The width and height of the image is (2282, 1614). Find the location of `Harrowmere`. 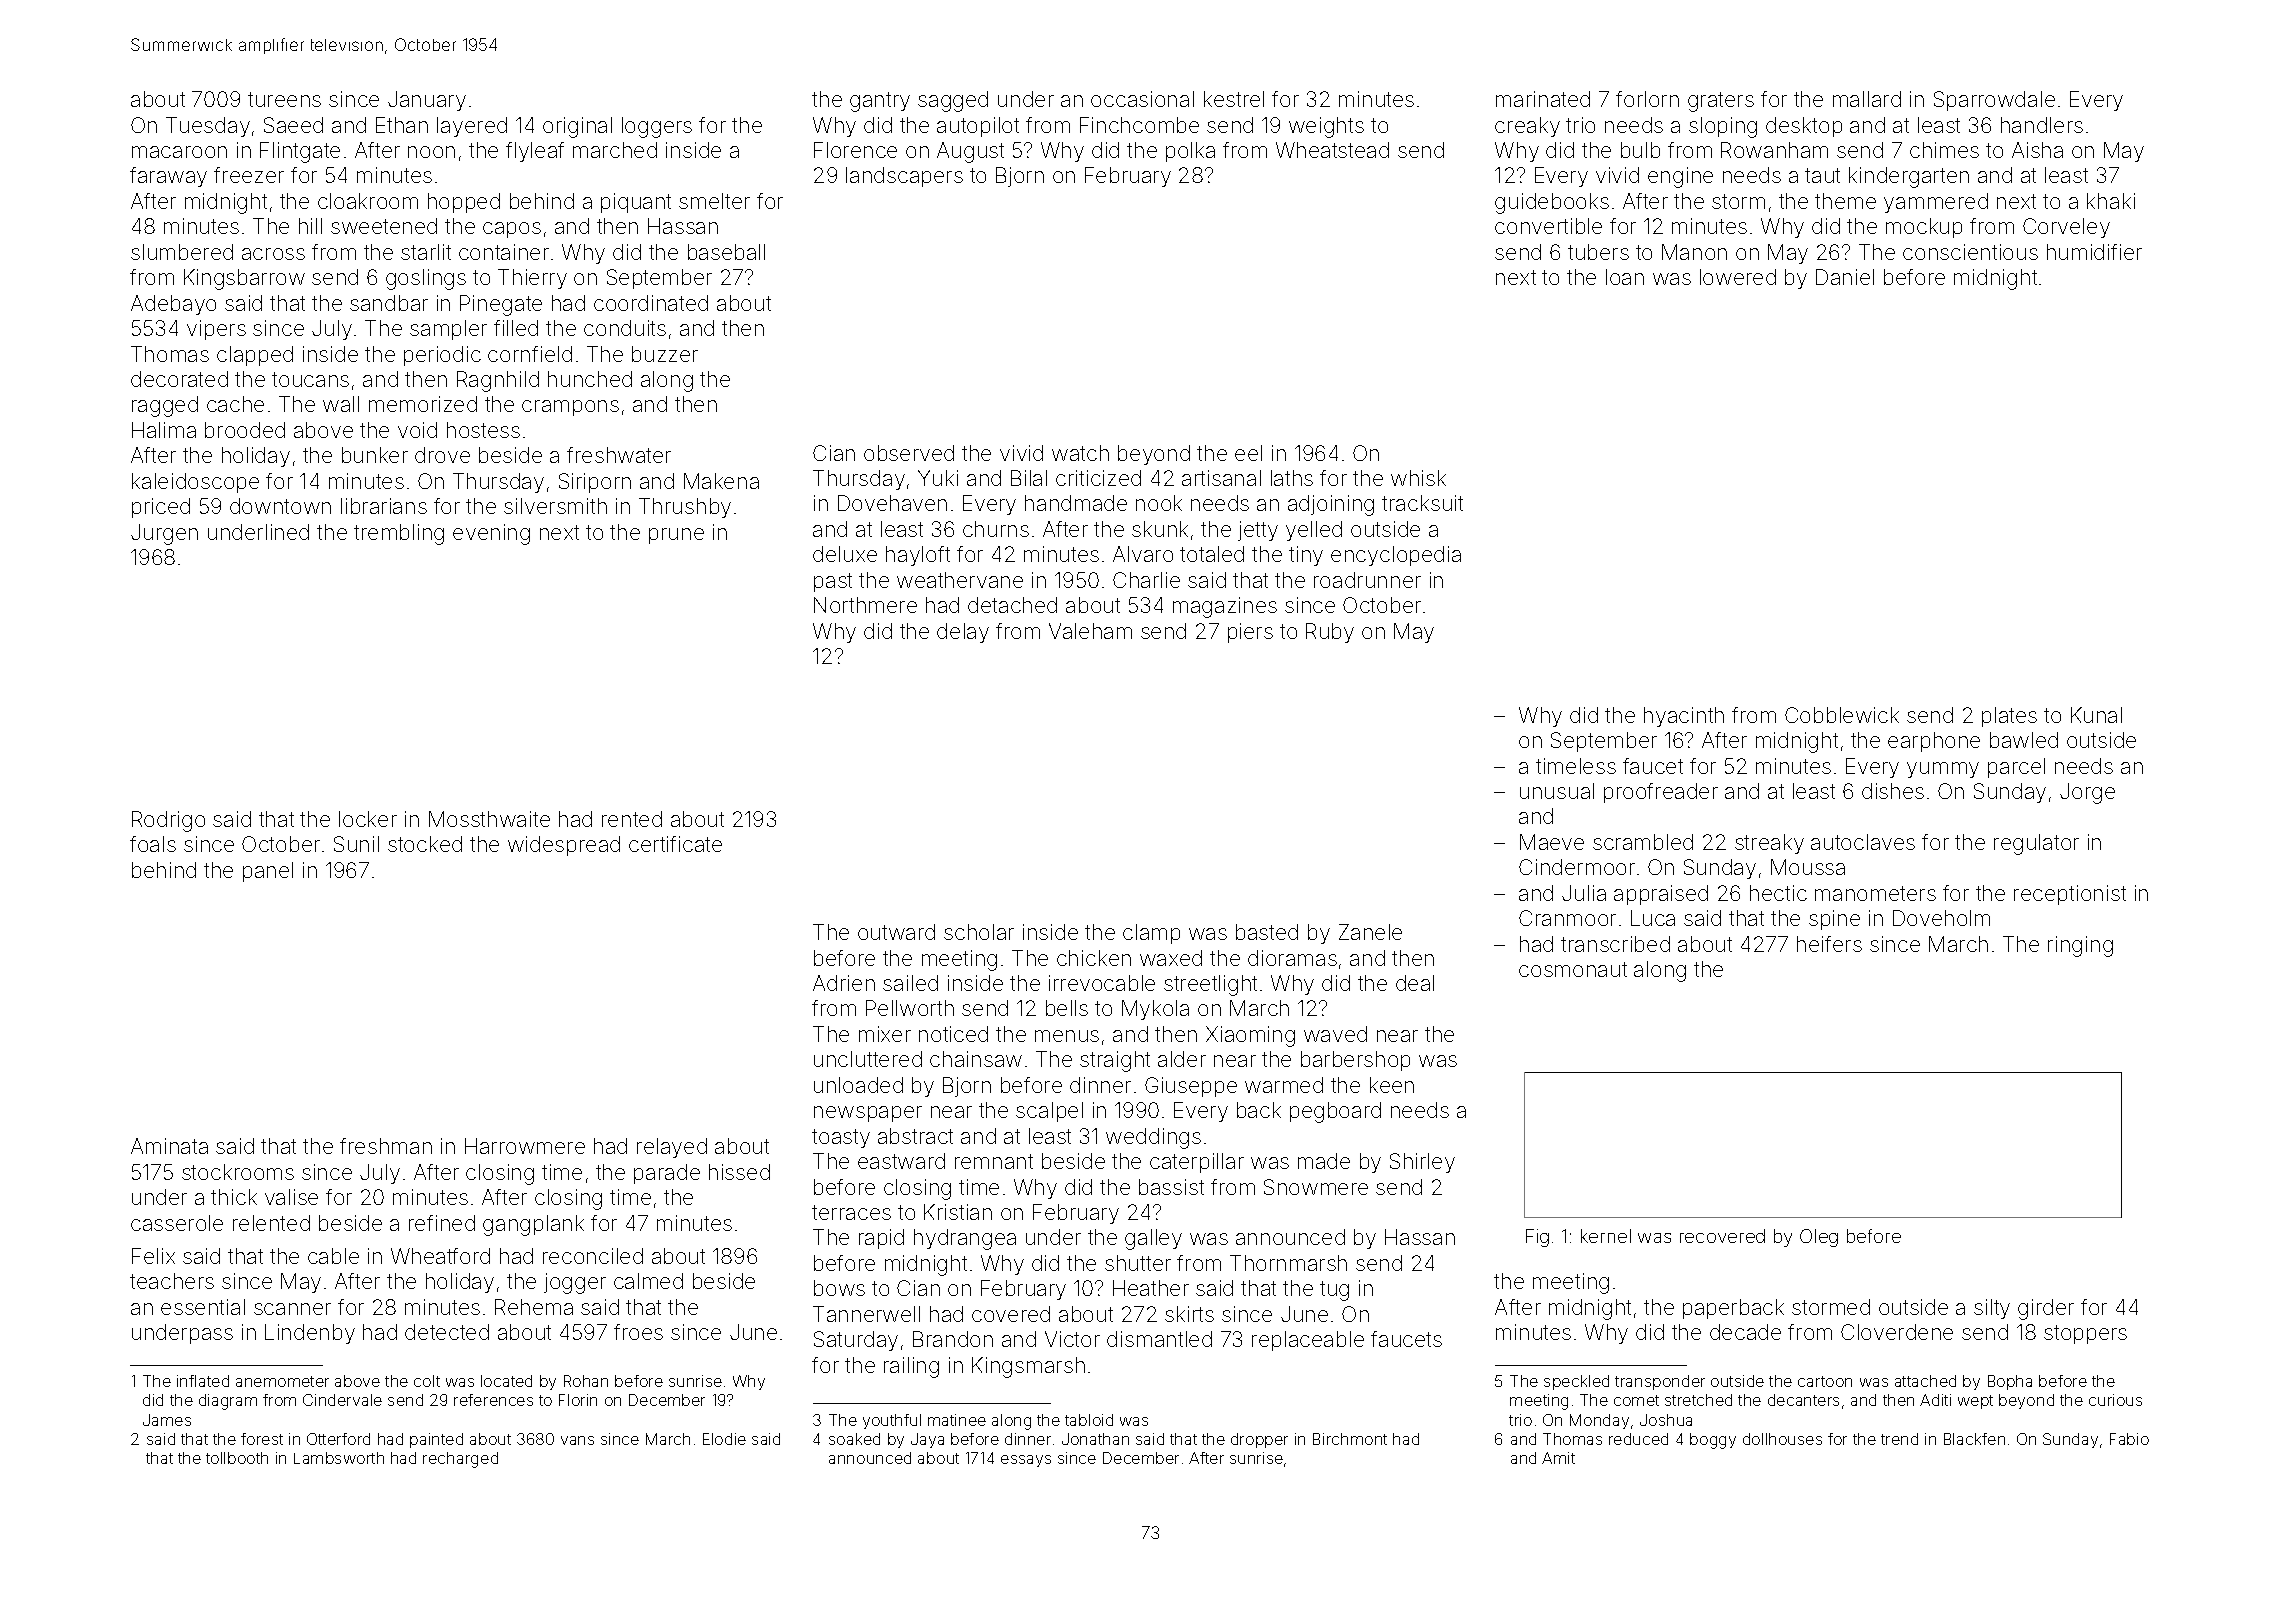

Harrowmere is located at coordinates (525, 1146).
